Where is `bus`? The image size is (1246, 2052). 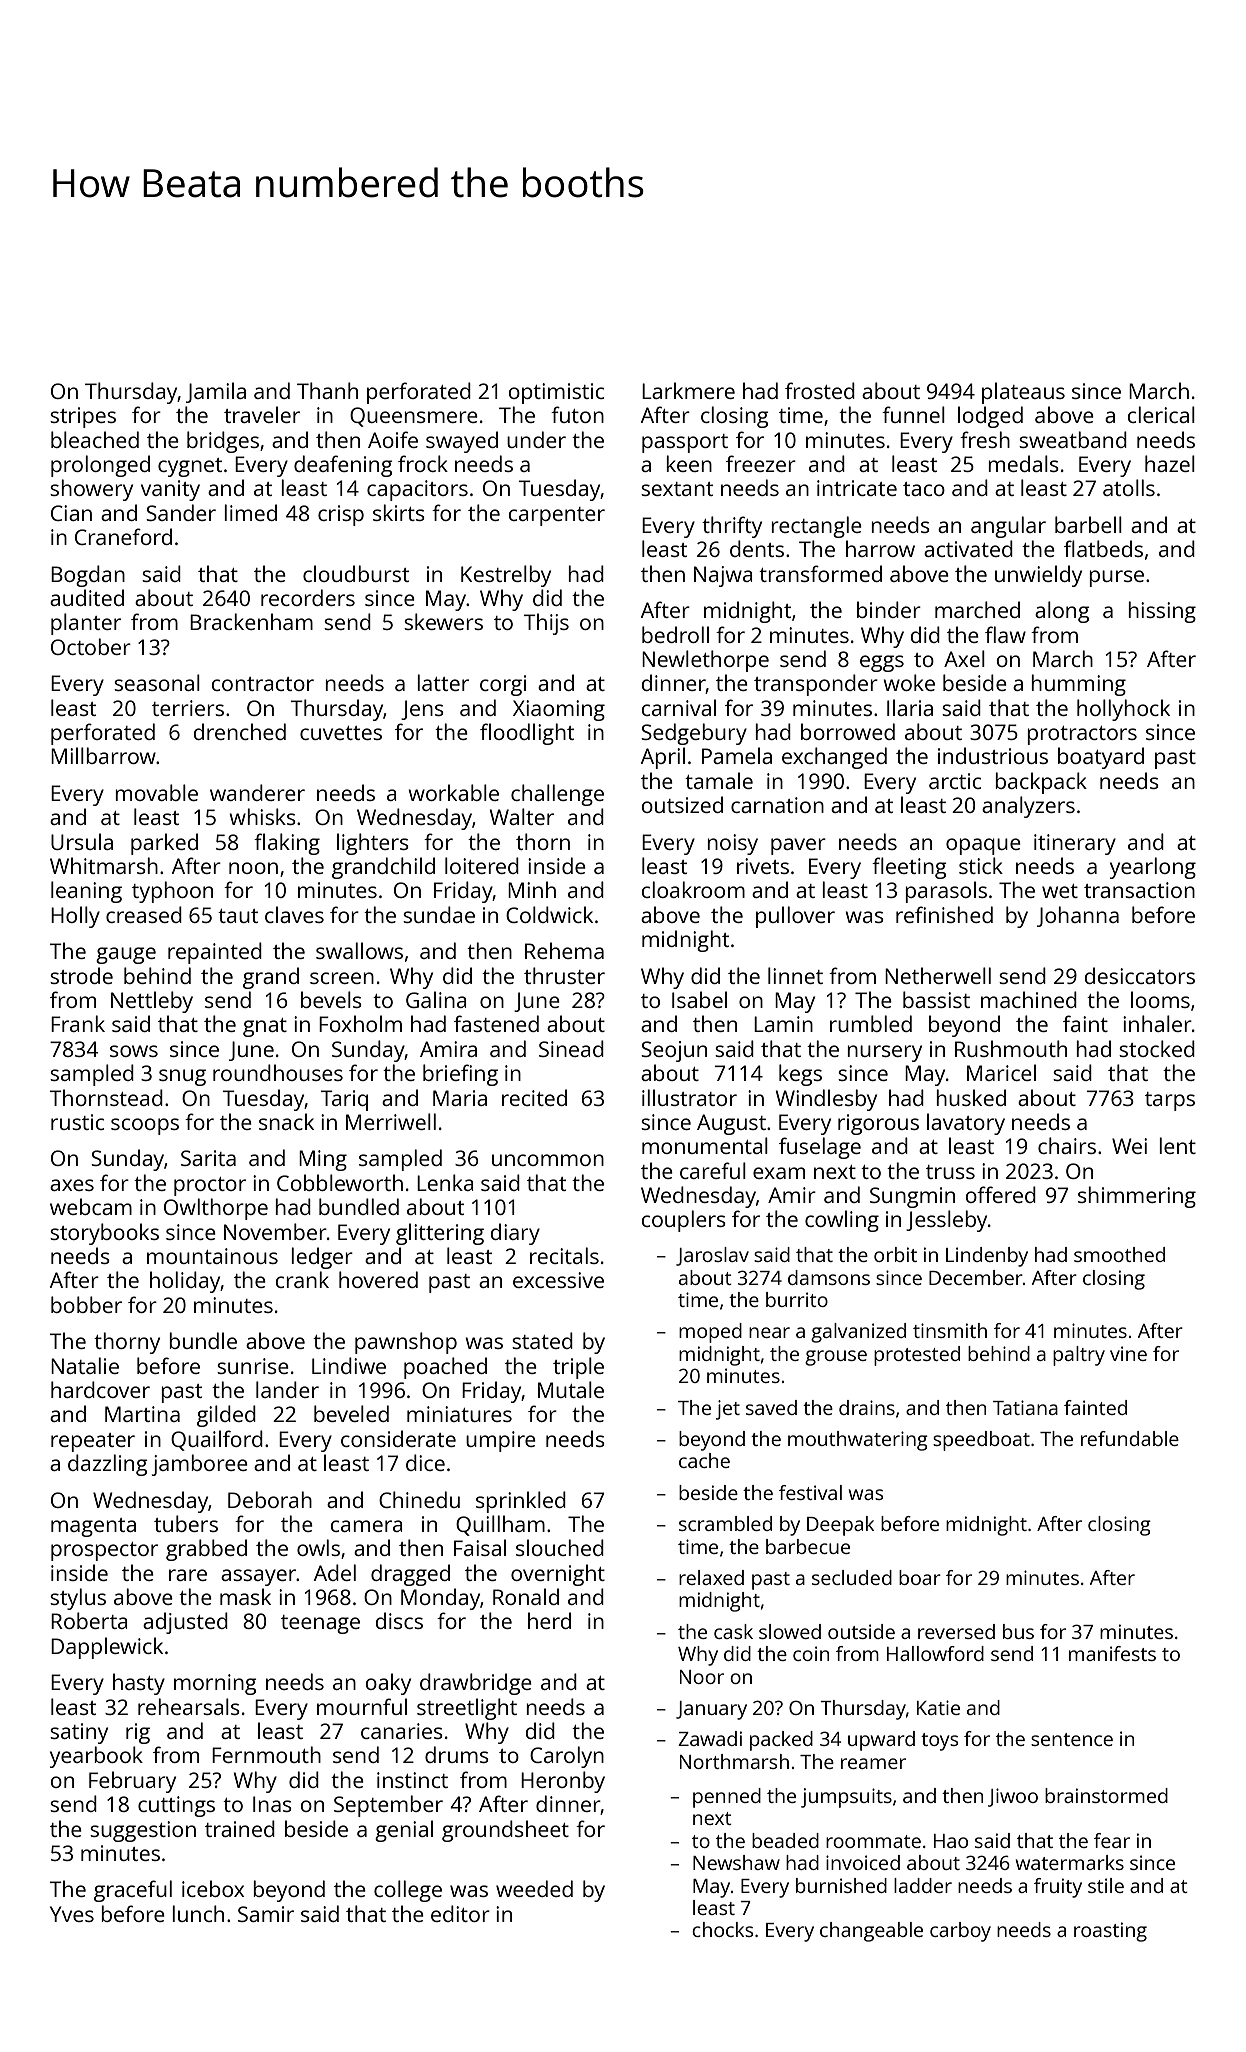
bus is located at coordinates (1018, 1631).
